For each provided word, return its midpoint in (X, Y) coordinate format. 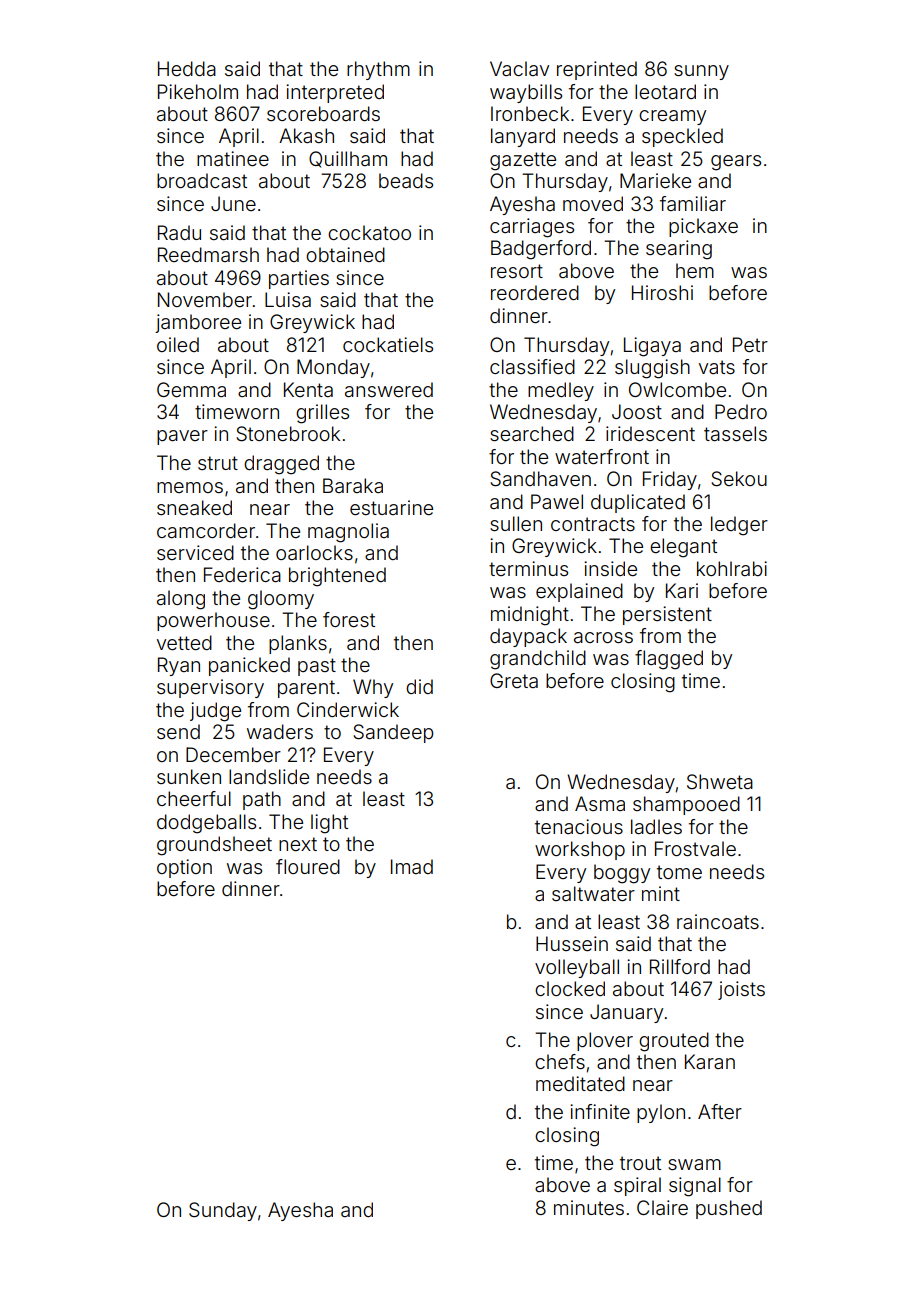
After (720, 1111)
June (233, 203)
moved (593, 203)
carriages (532, 228)
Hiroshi (662, 292)
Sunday (223, 1211)
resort (517, 271)
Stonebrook (288, 434)
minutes (589, 1207)
